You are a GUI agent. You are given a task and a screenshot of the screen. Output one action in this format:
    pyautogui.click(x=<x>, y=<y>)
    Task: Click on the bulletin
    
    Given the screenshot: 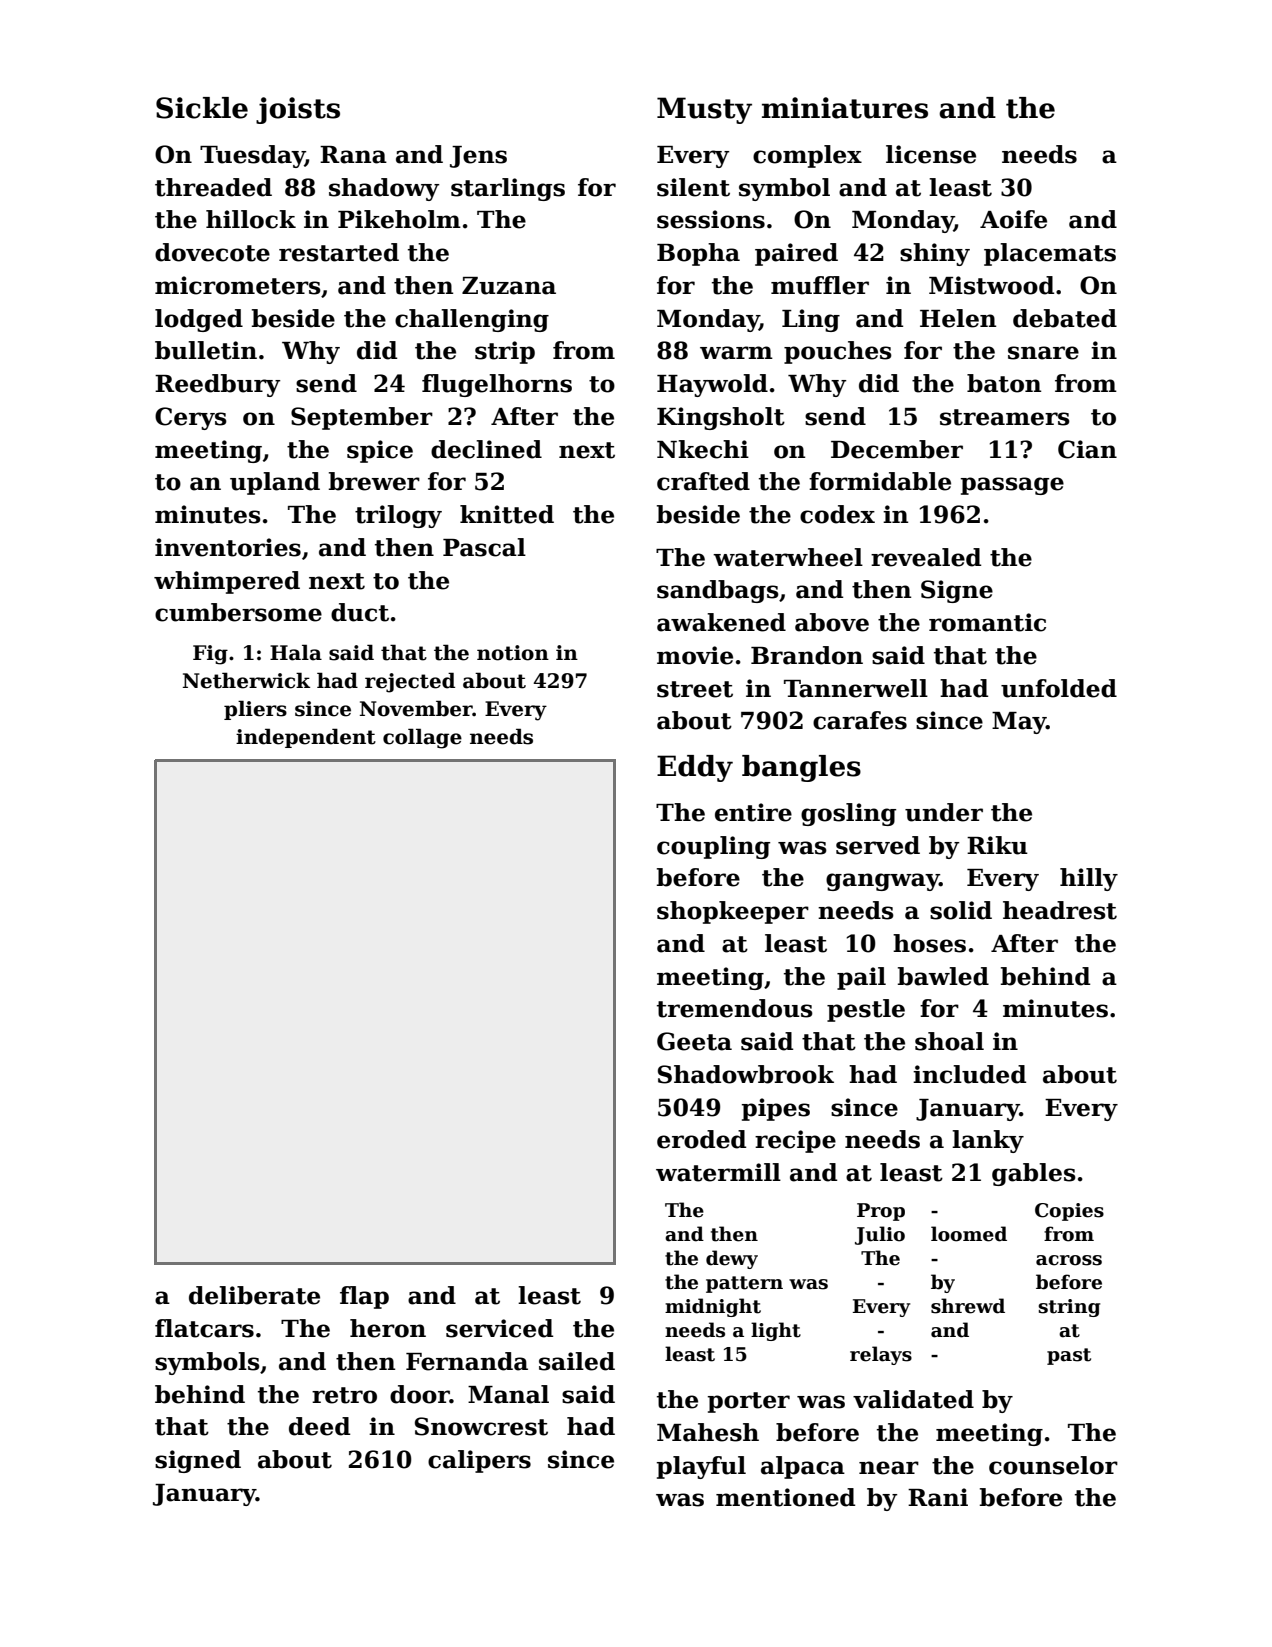 What is the action you would take?
    pyautogui.click(x=206, y=350)
